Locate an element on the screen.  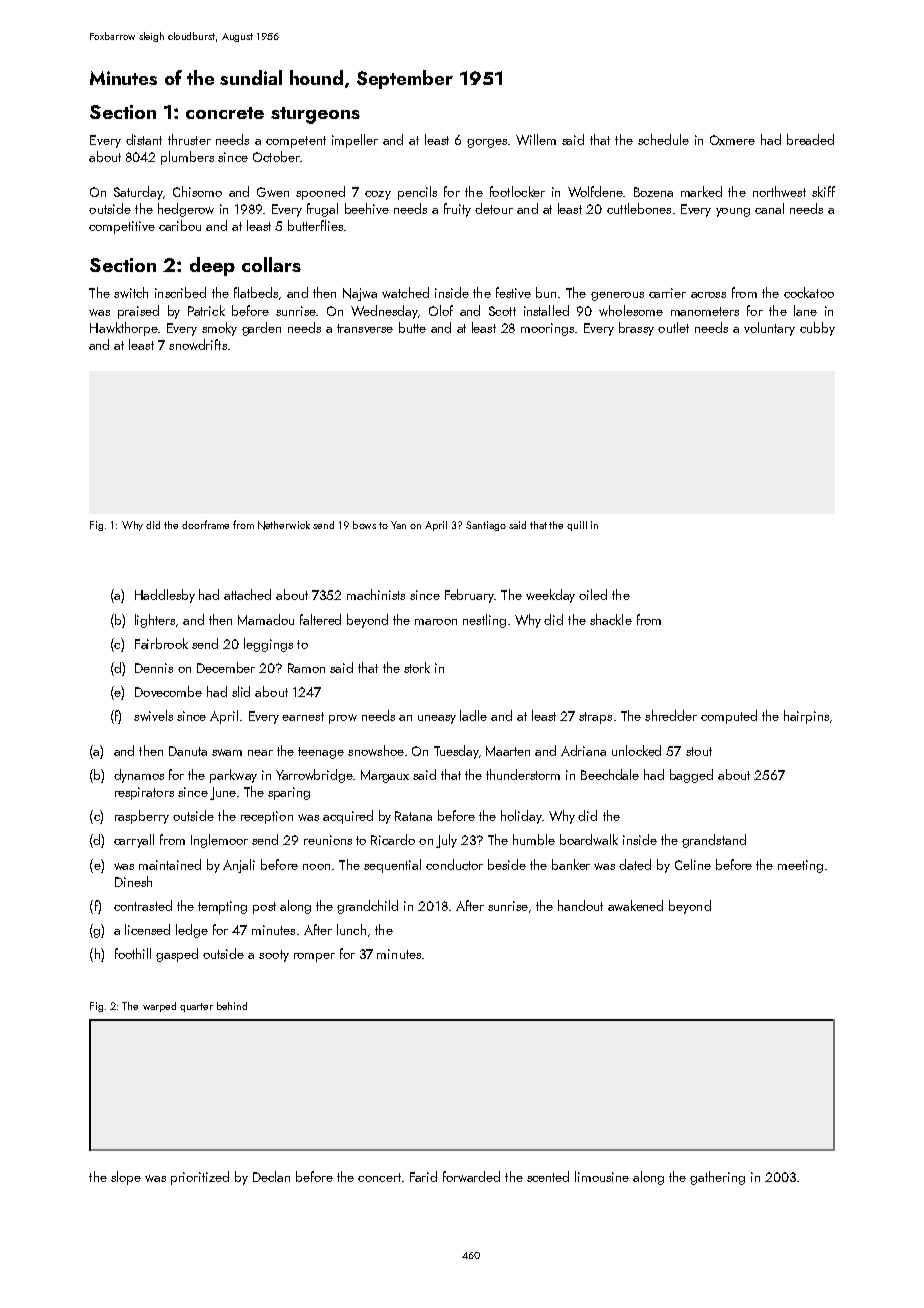
breaded is located at coordinates (810, 139).
